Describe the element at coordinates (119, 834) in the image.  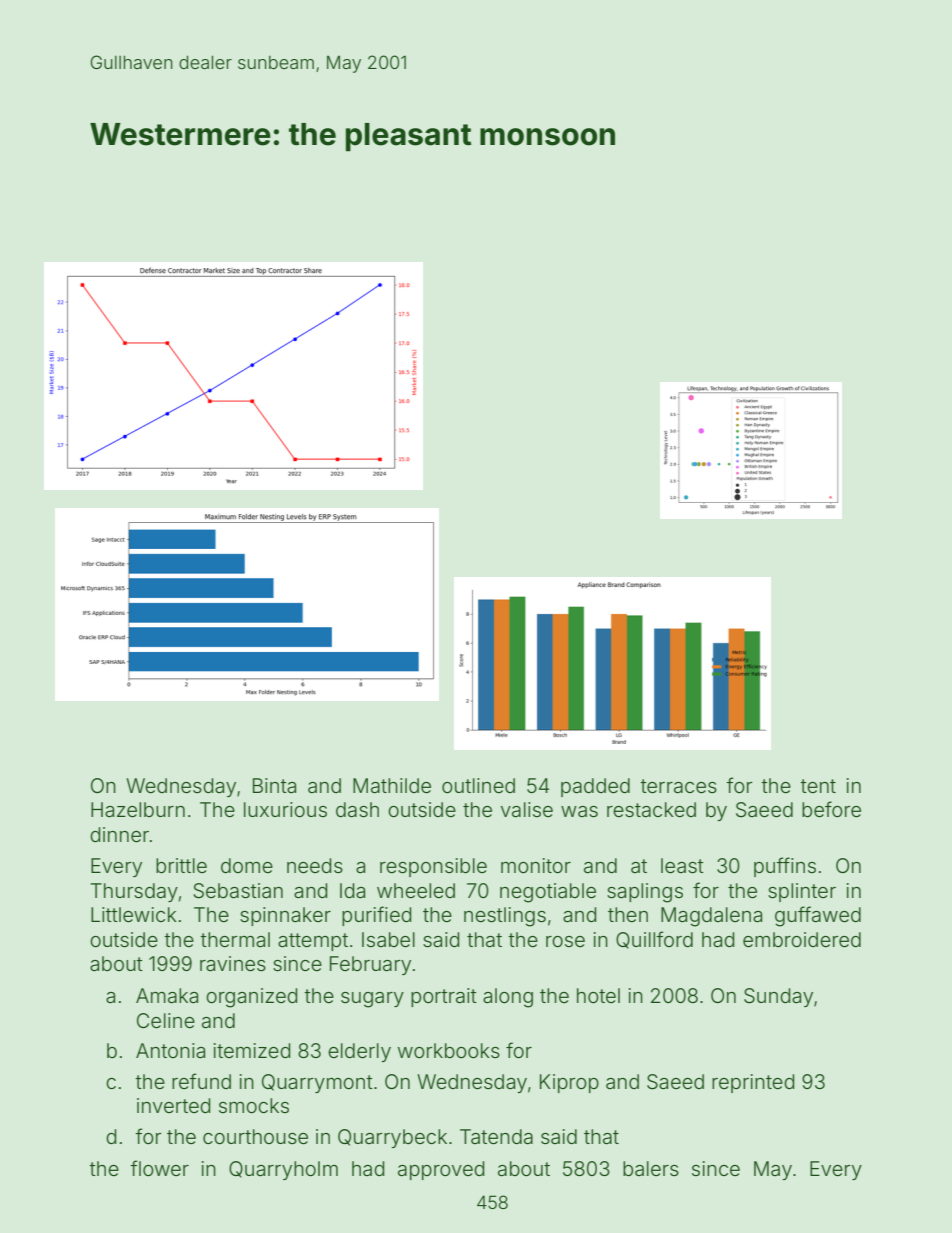
I see `dinner` at that location.
